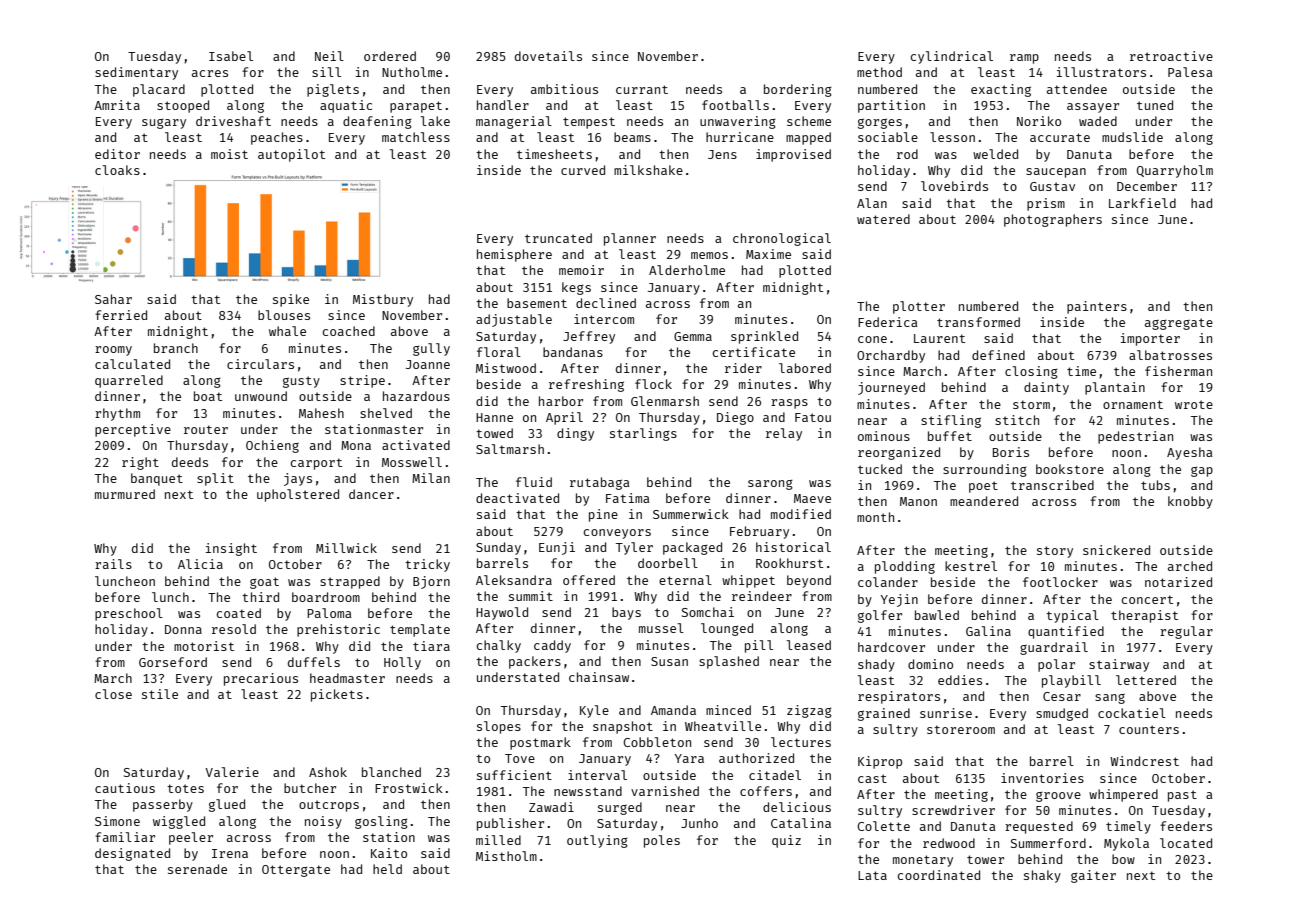 This screenshot has width=1308, height=924. What do you see at coordinates (899, 697) in the screenshot?
I see `respirators` at bounding box center [899, 697].
